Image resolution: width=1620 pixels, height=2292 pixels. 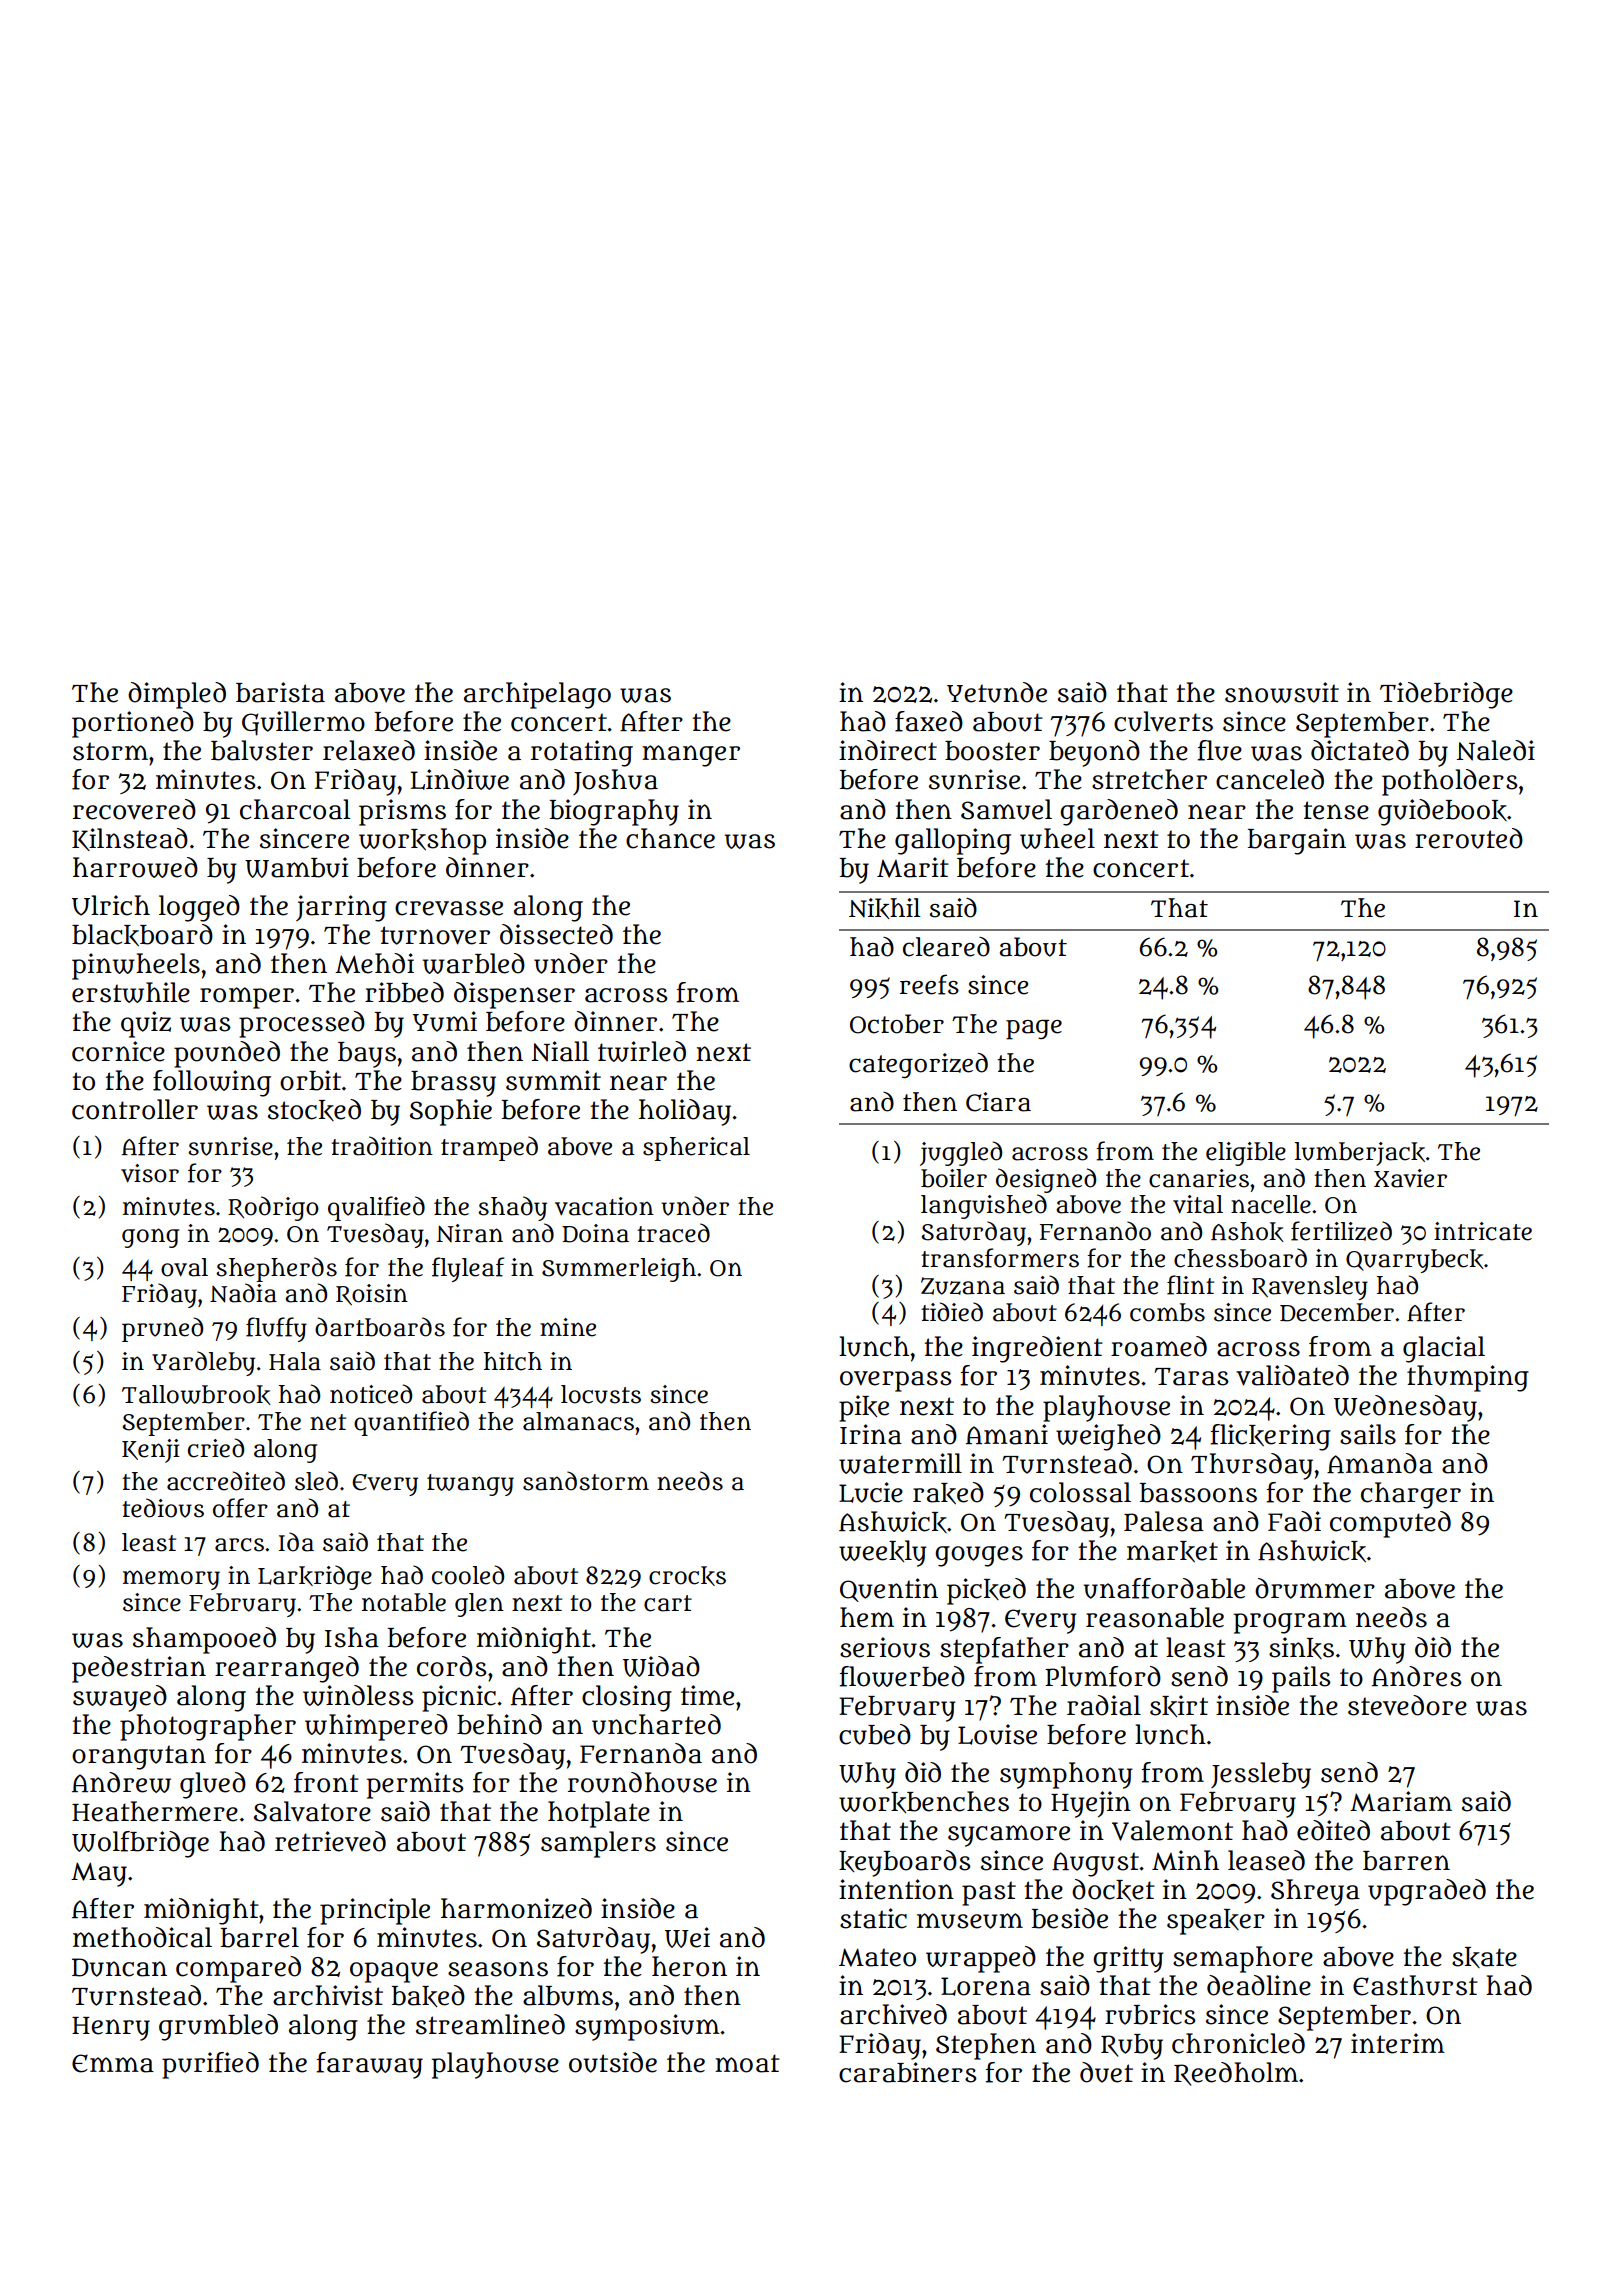 I want to click on gardened, so click(x=1119, y=812).
